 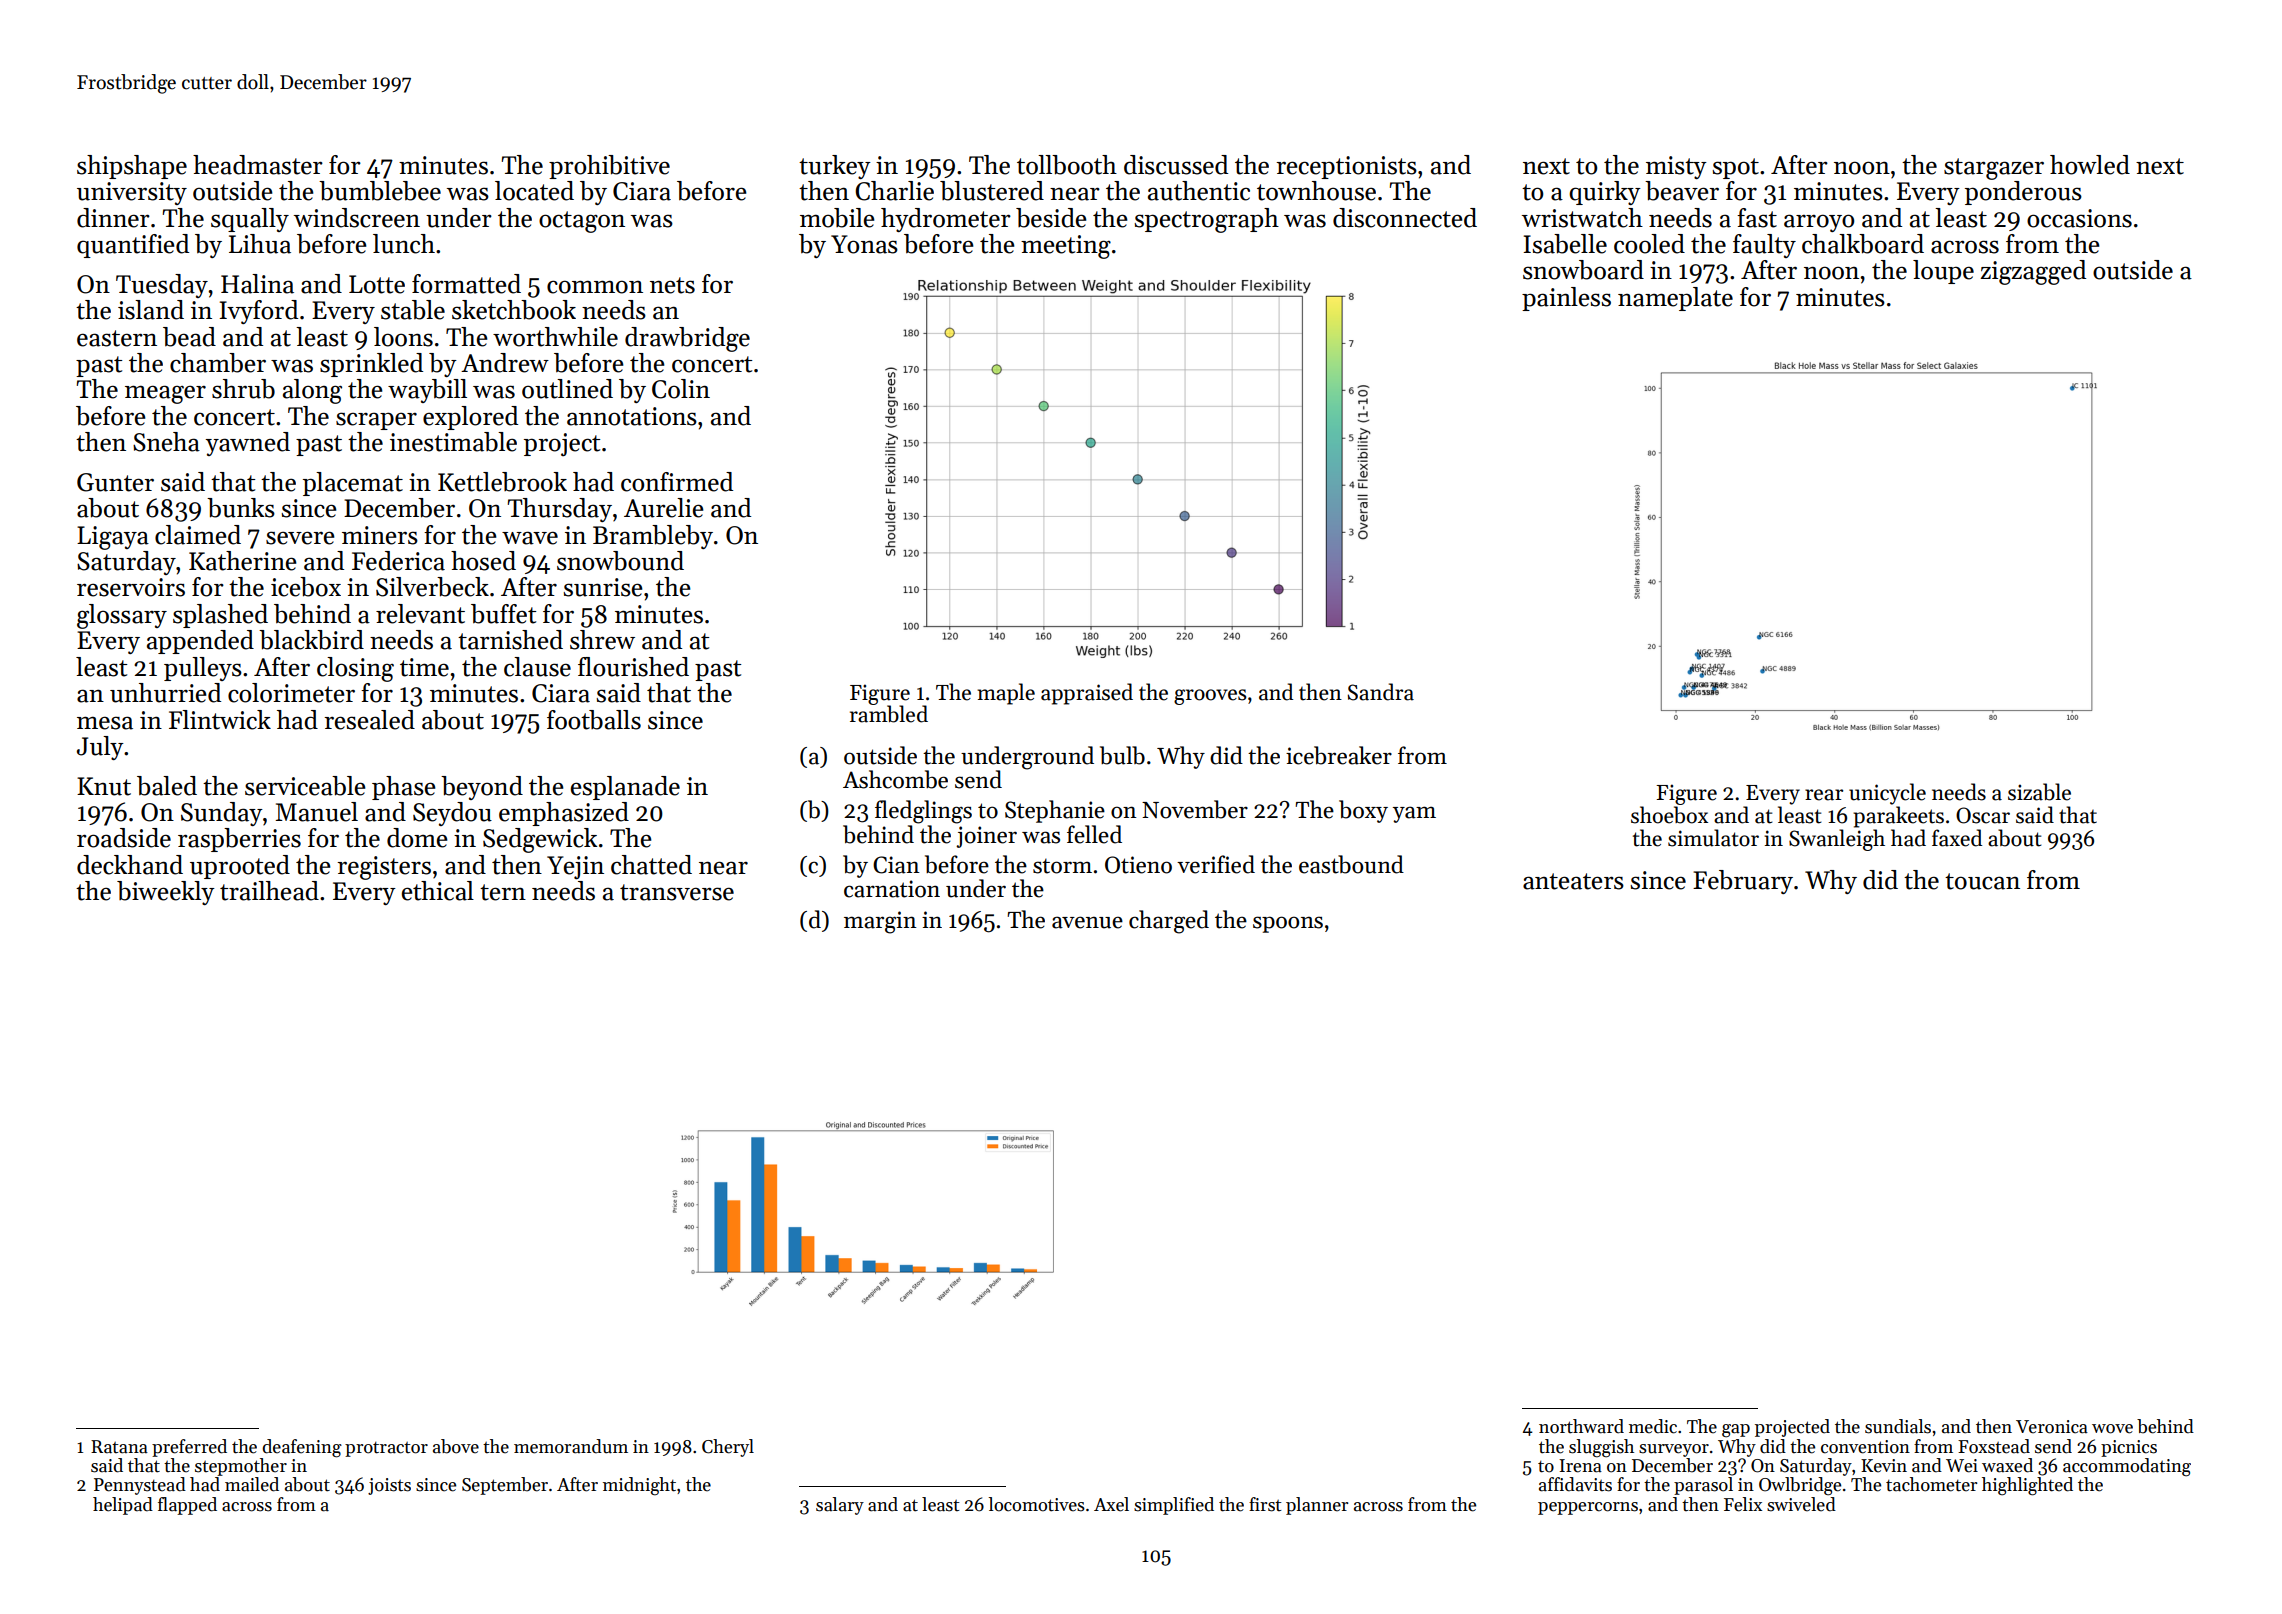 What do you see at coordinates (864, 244) in the document?
I see `Yonas` at bounding box center [864, 244].
